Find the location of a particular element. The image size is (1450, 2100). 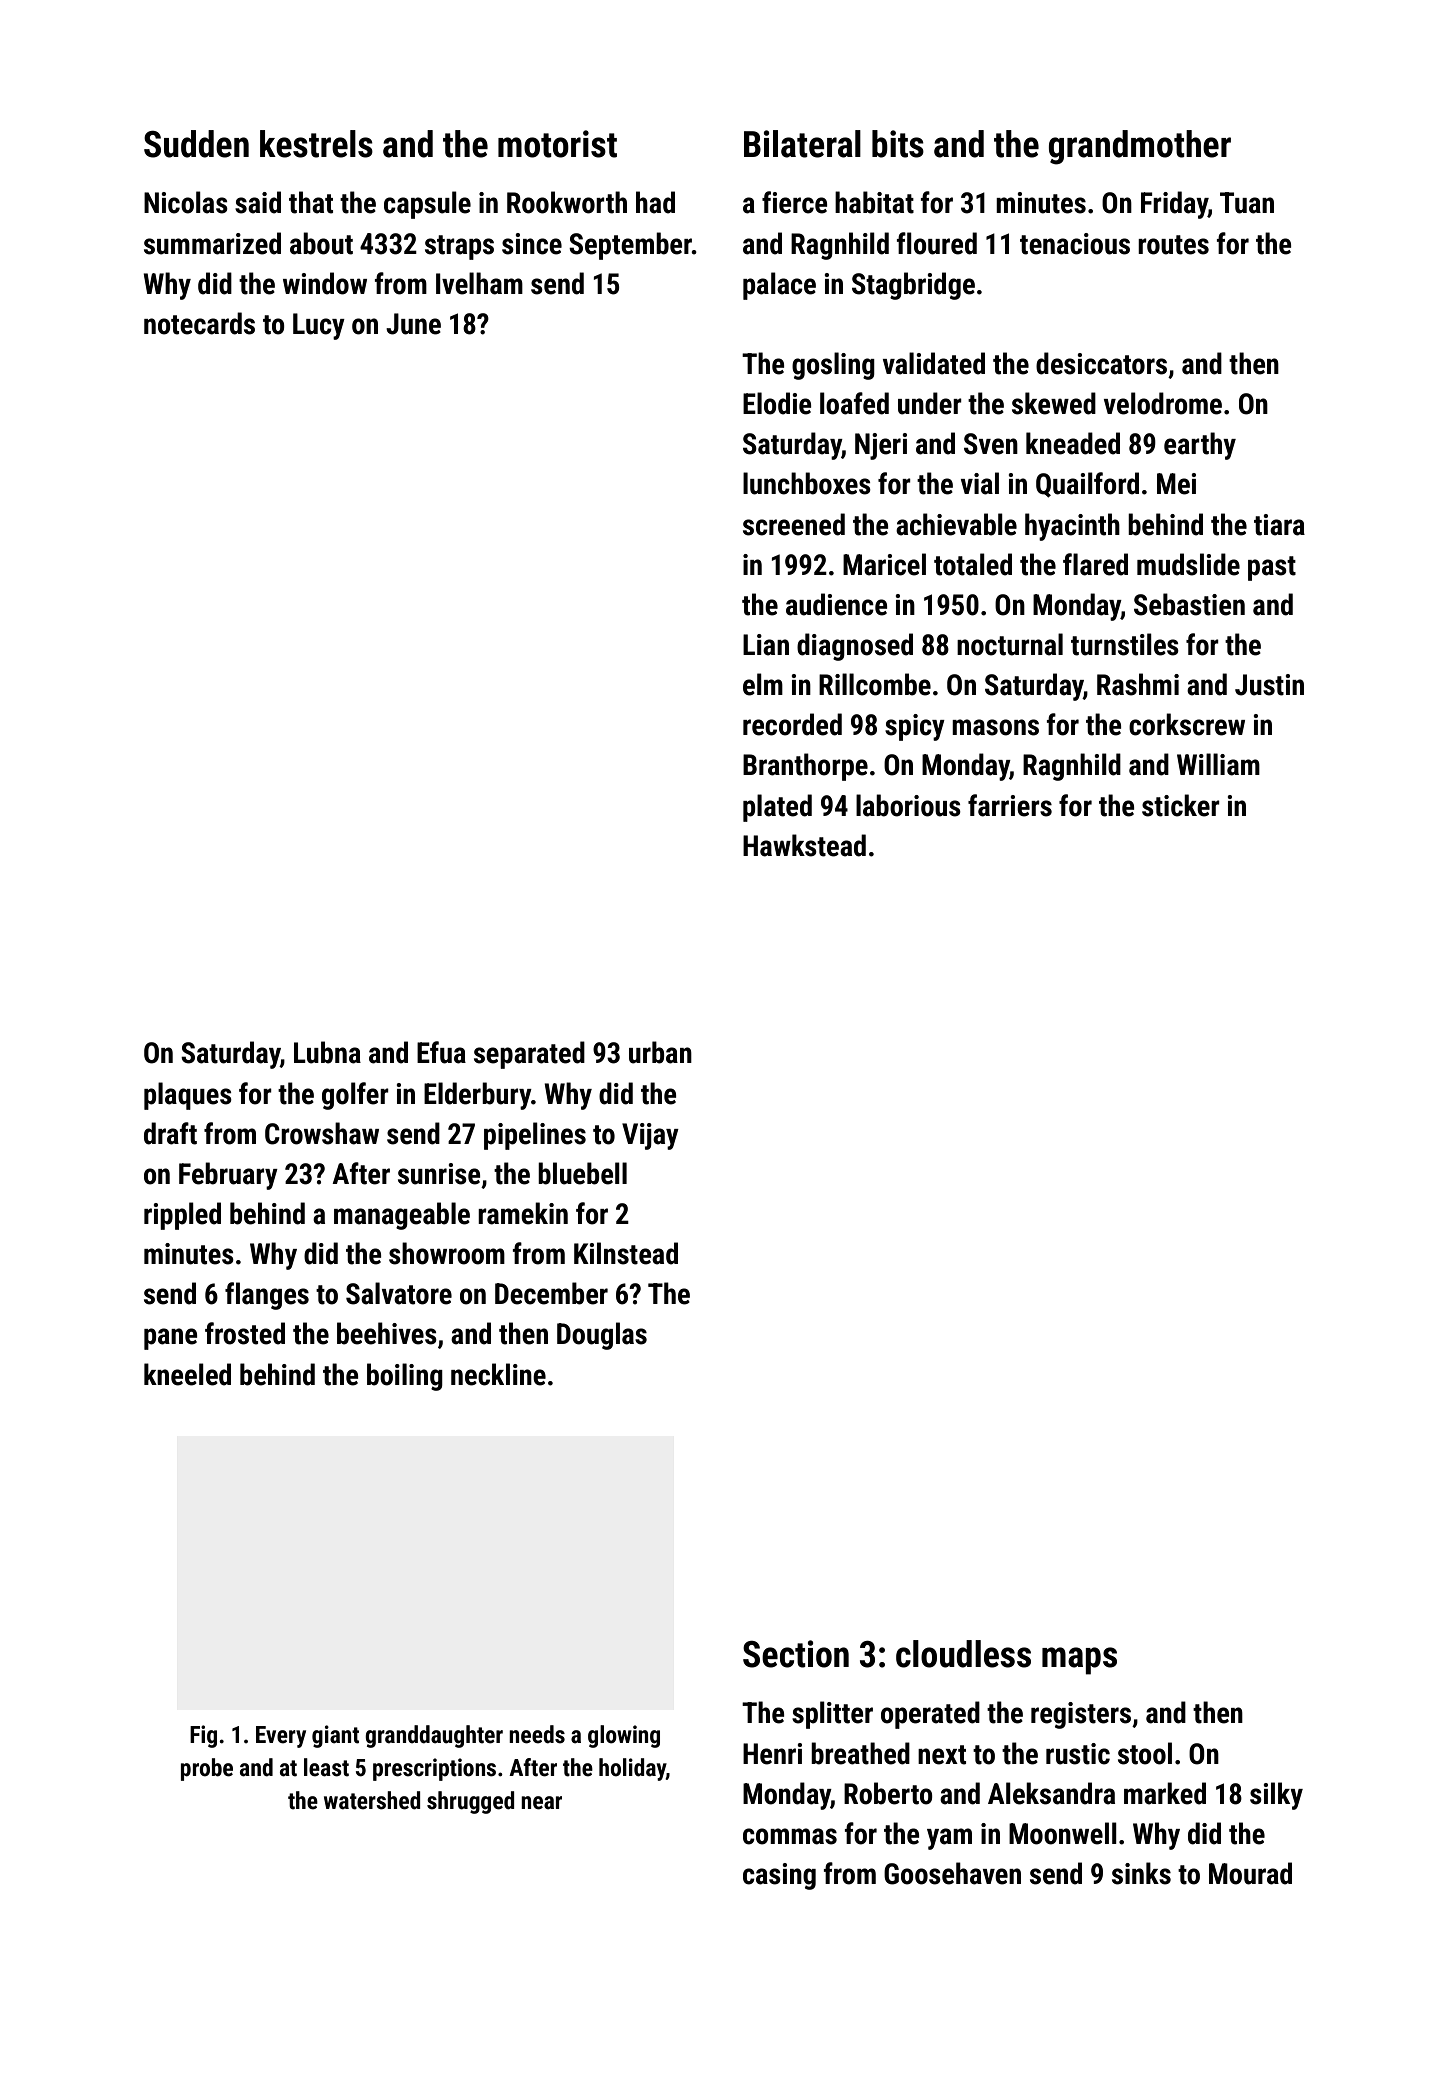

probe is located at coordinates (207, 1769).
